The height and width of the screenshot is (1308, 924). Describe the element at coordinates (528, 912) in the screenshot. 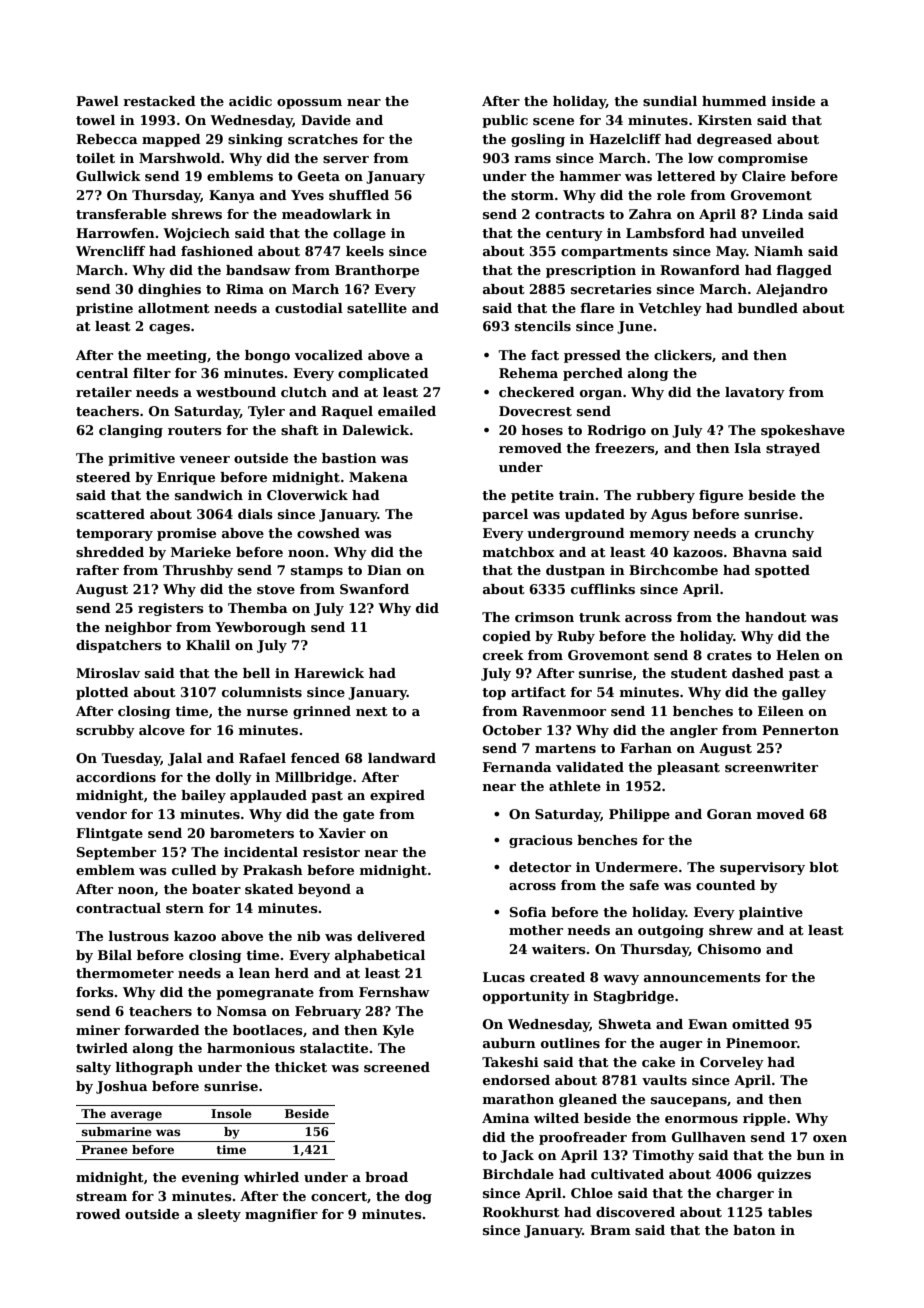

I see `Sofia` at that location.
